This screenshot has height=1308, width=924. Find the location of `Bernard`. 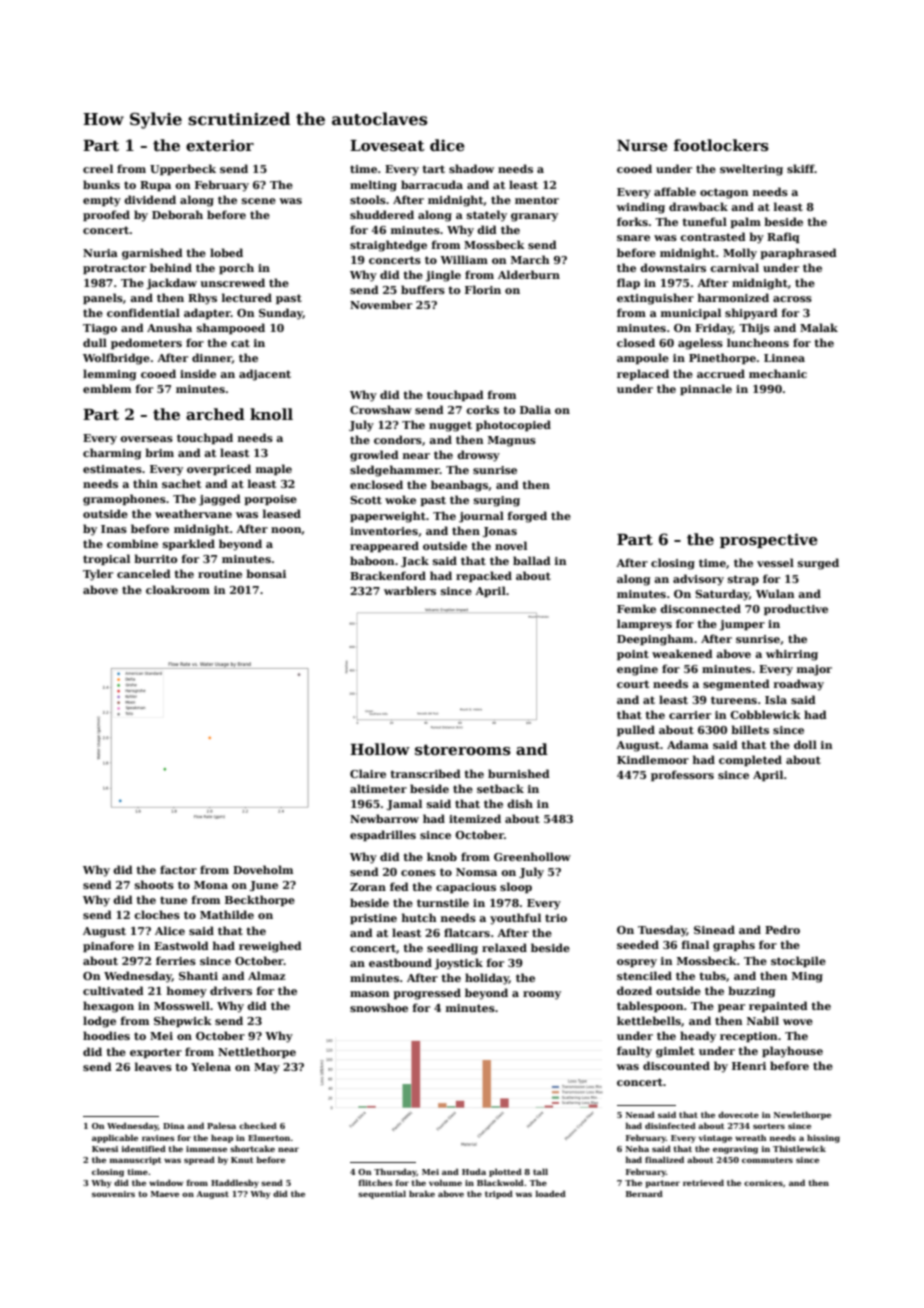

Bernard is located at coordinates (644, 1193).
